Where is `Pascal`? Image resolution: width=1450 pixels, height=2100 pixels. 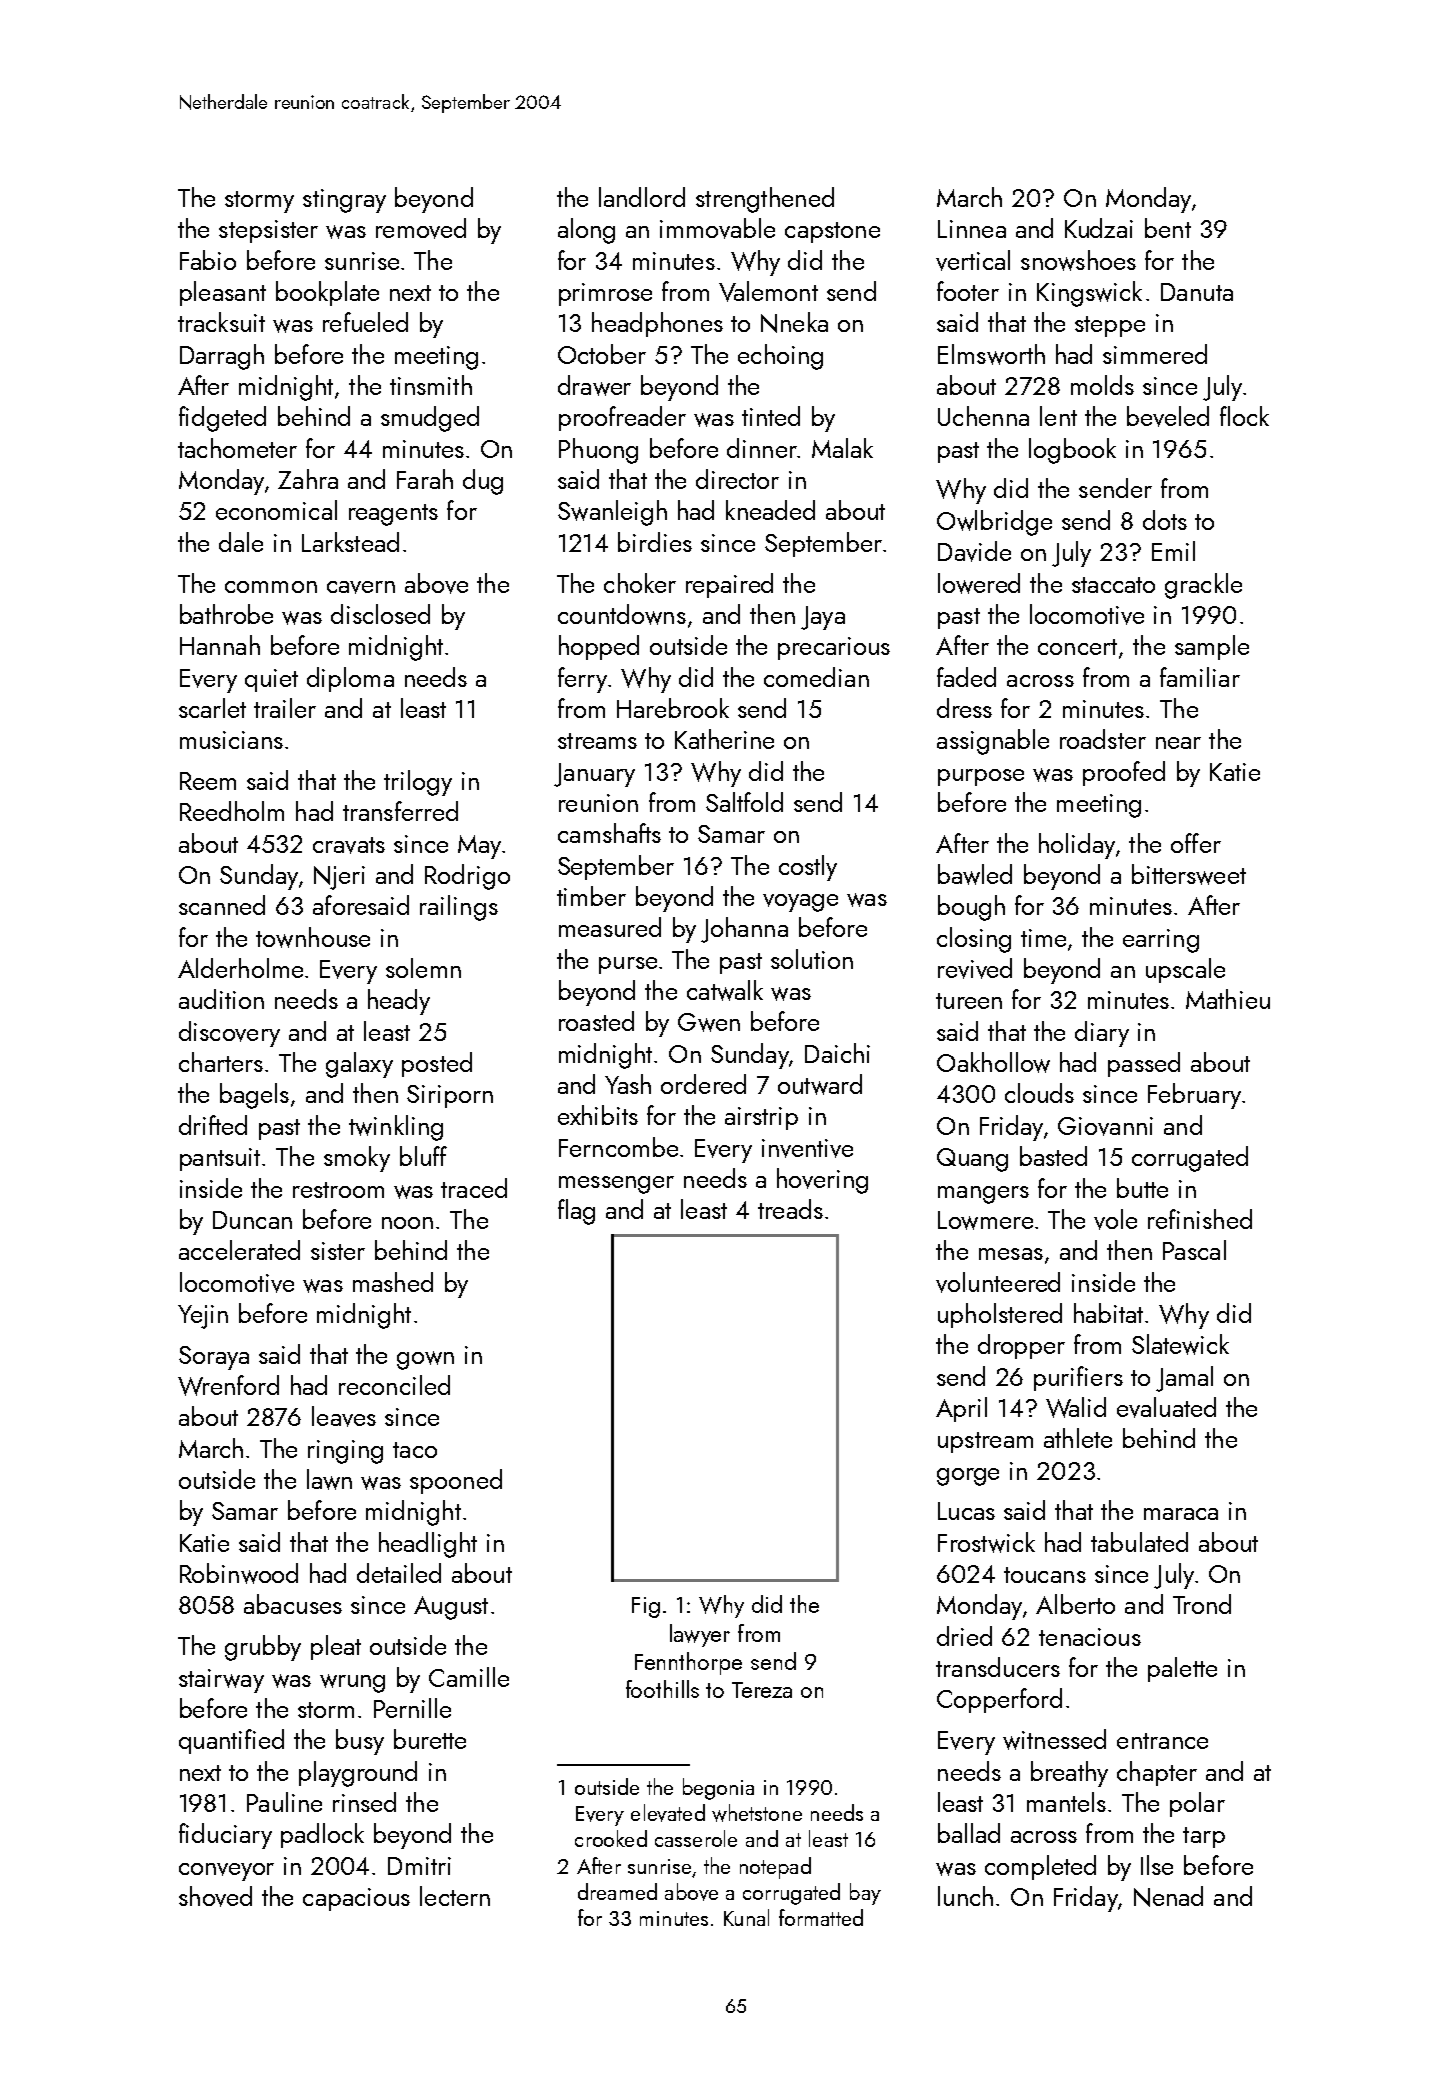 Pascal is located at coordinates (1194, 1250).
